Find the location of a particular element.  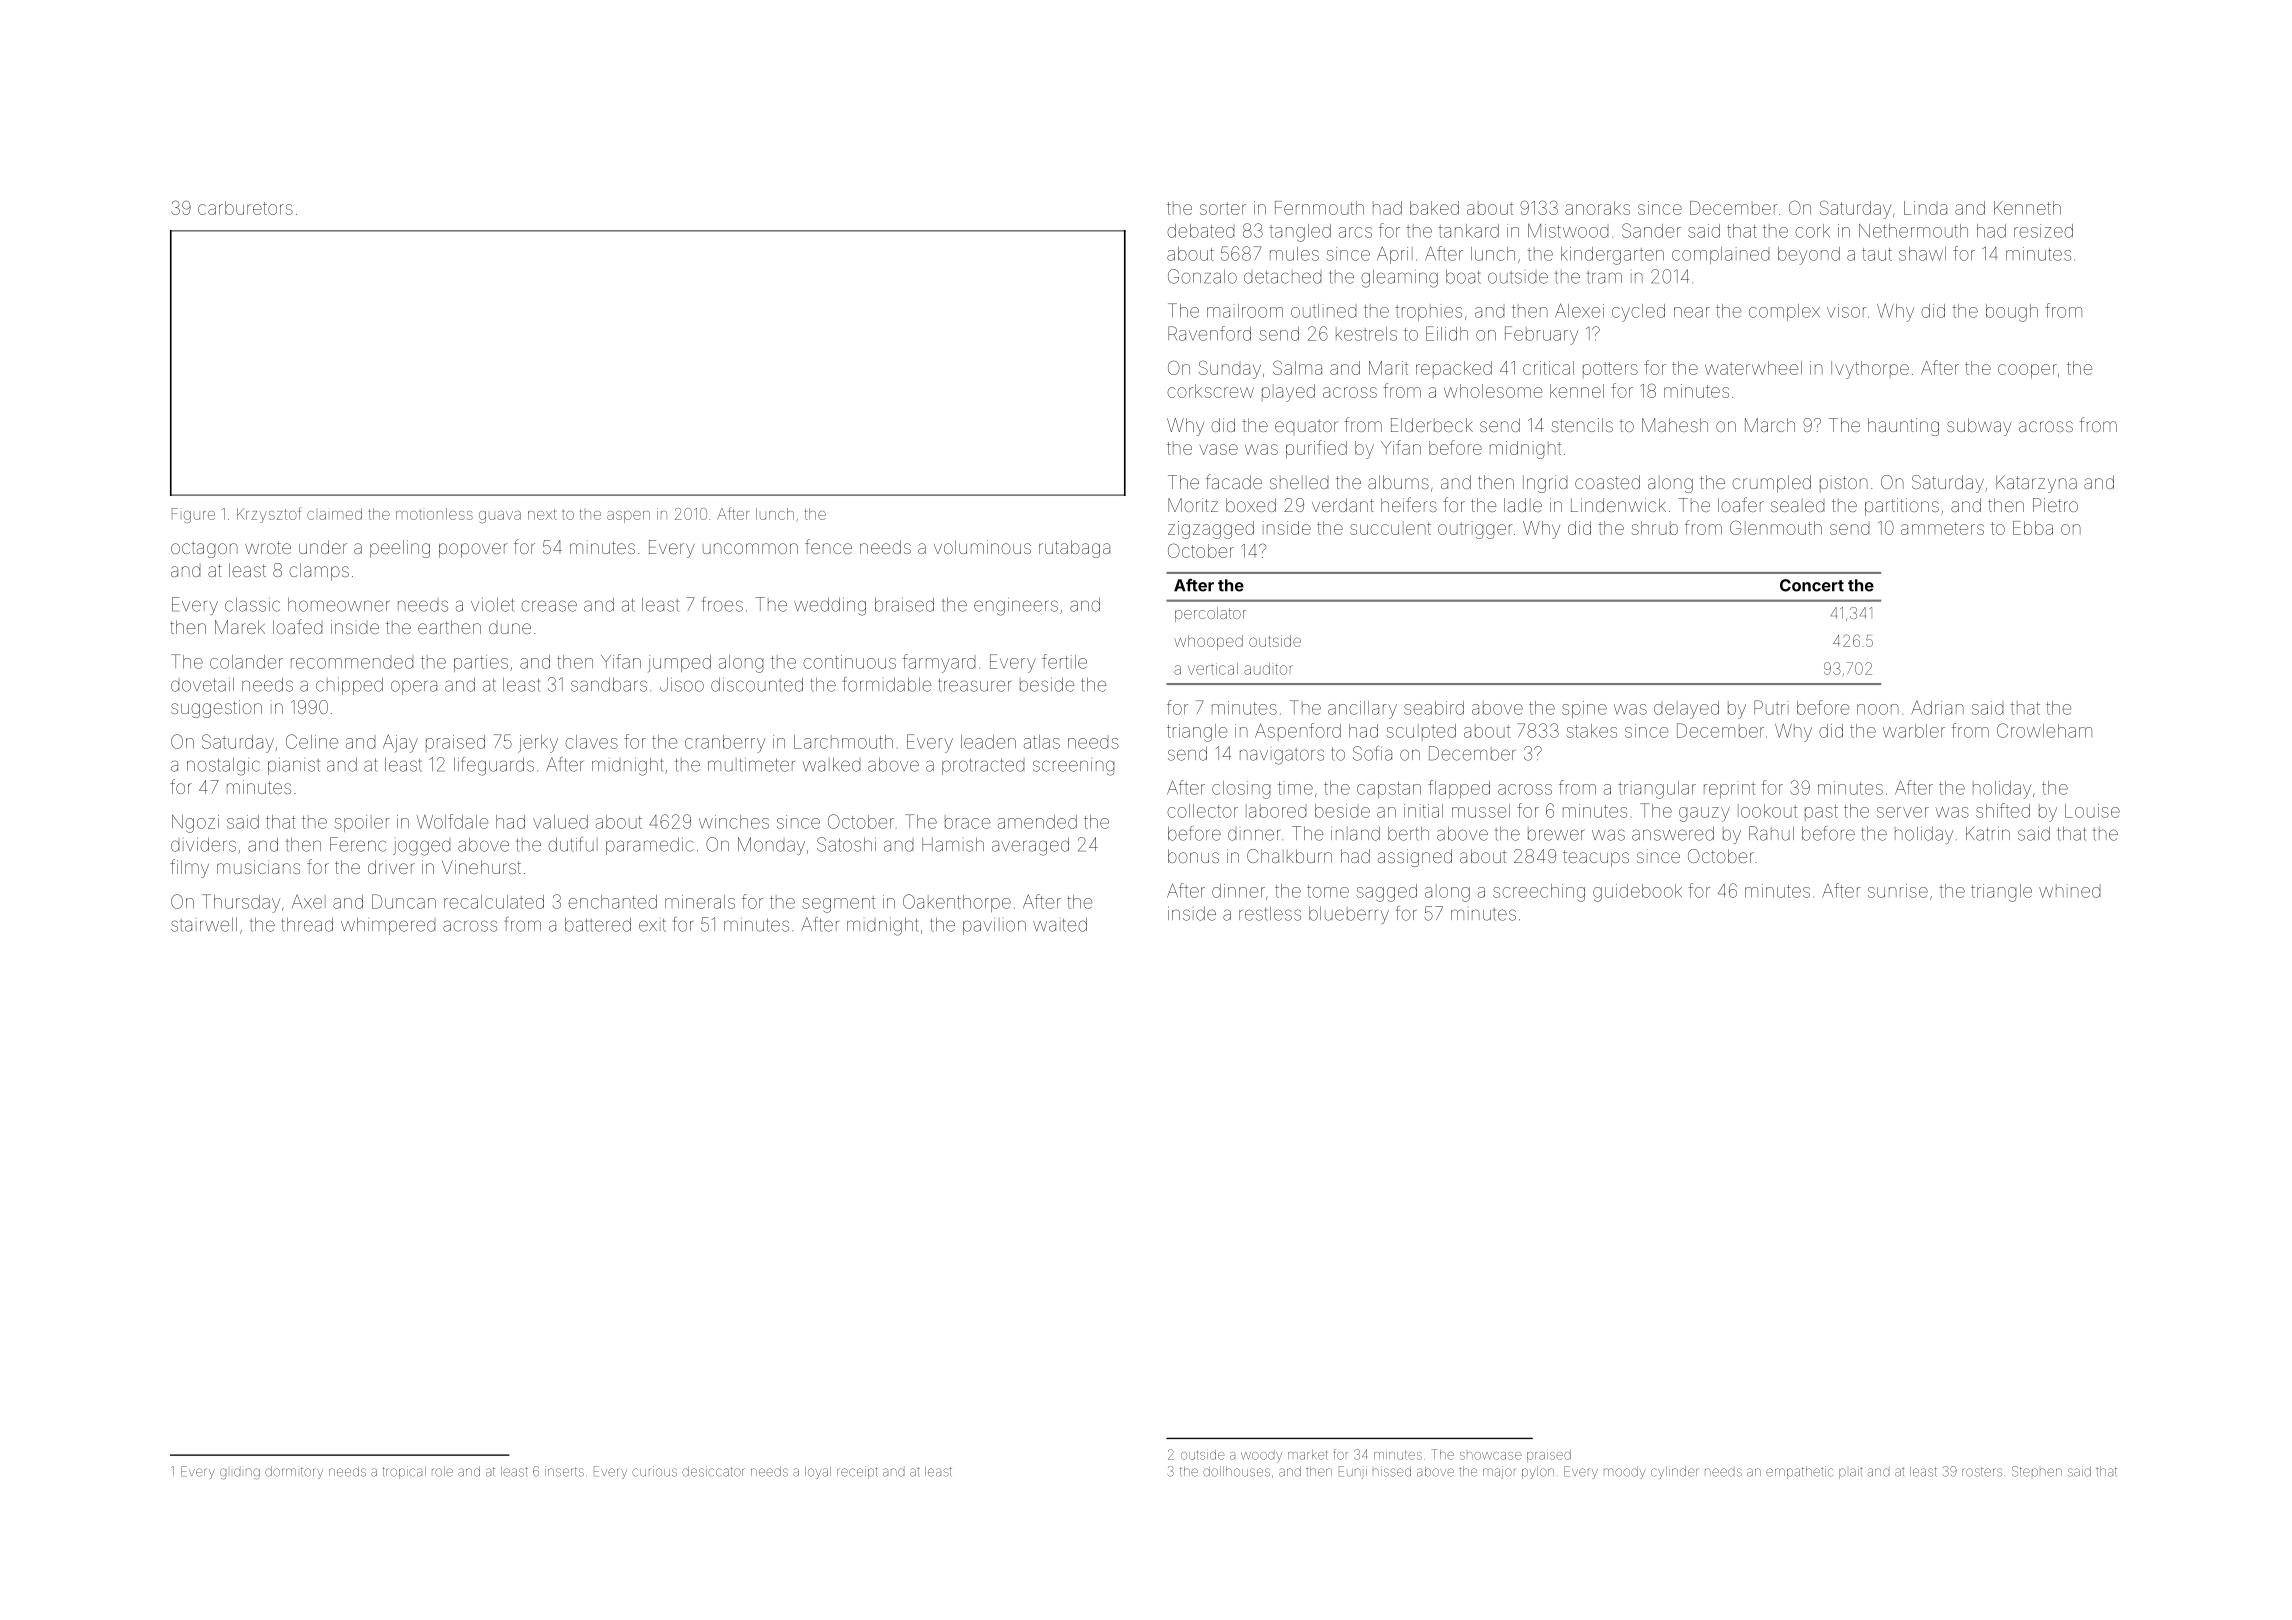

receipt is located at coordinates (857, 1472).
